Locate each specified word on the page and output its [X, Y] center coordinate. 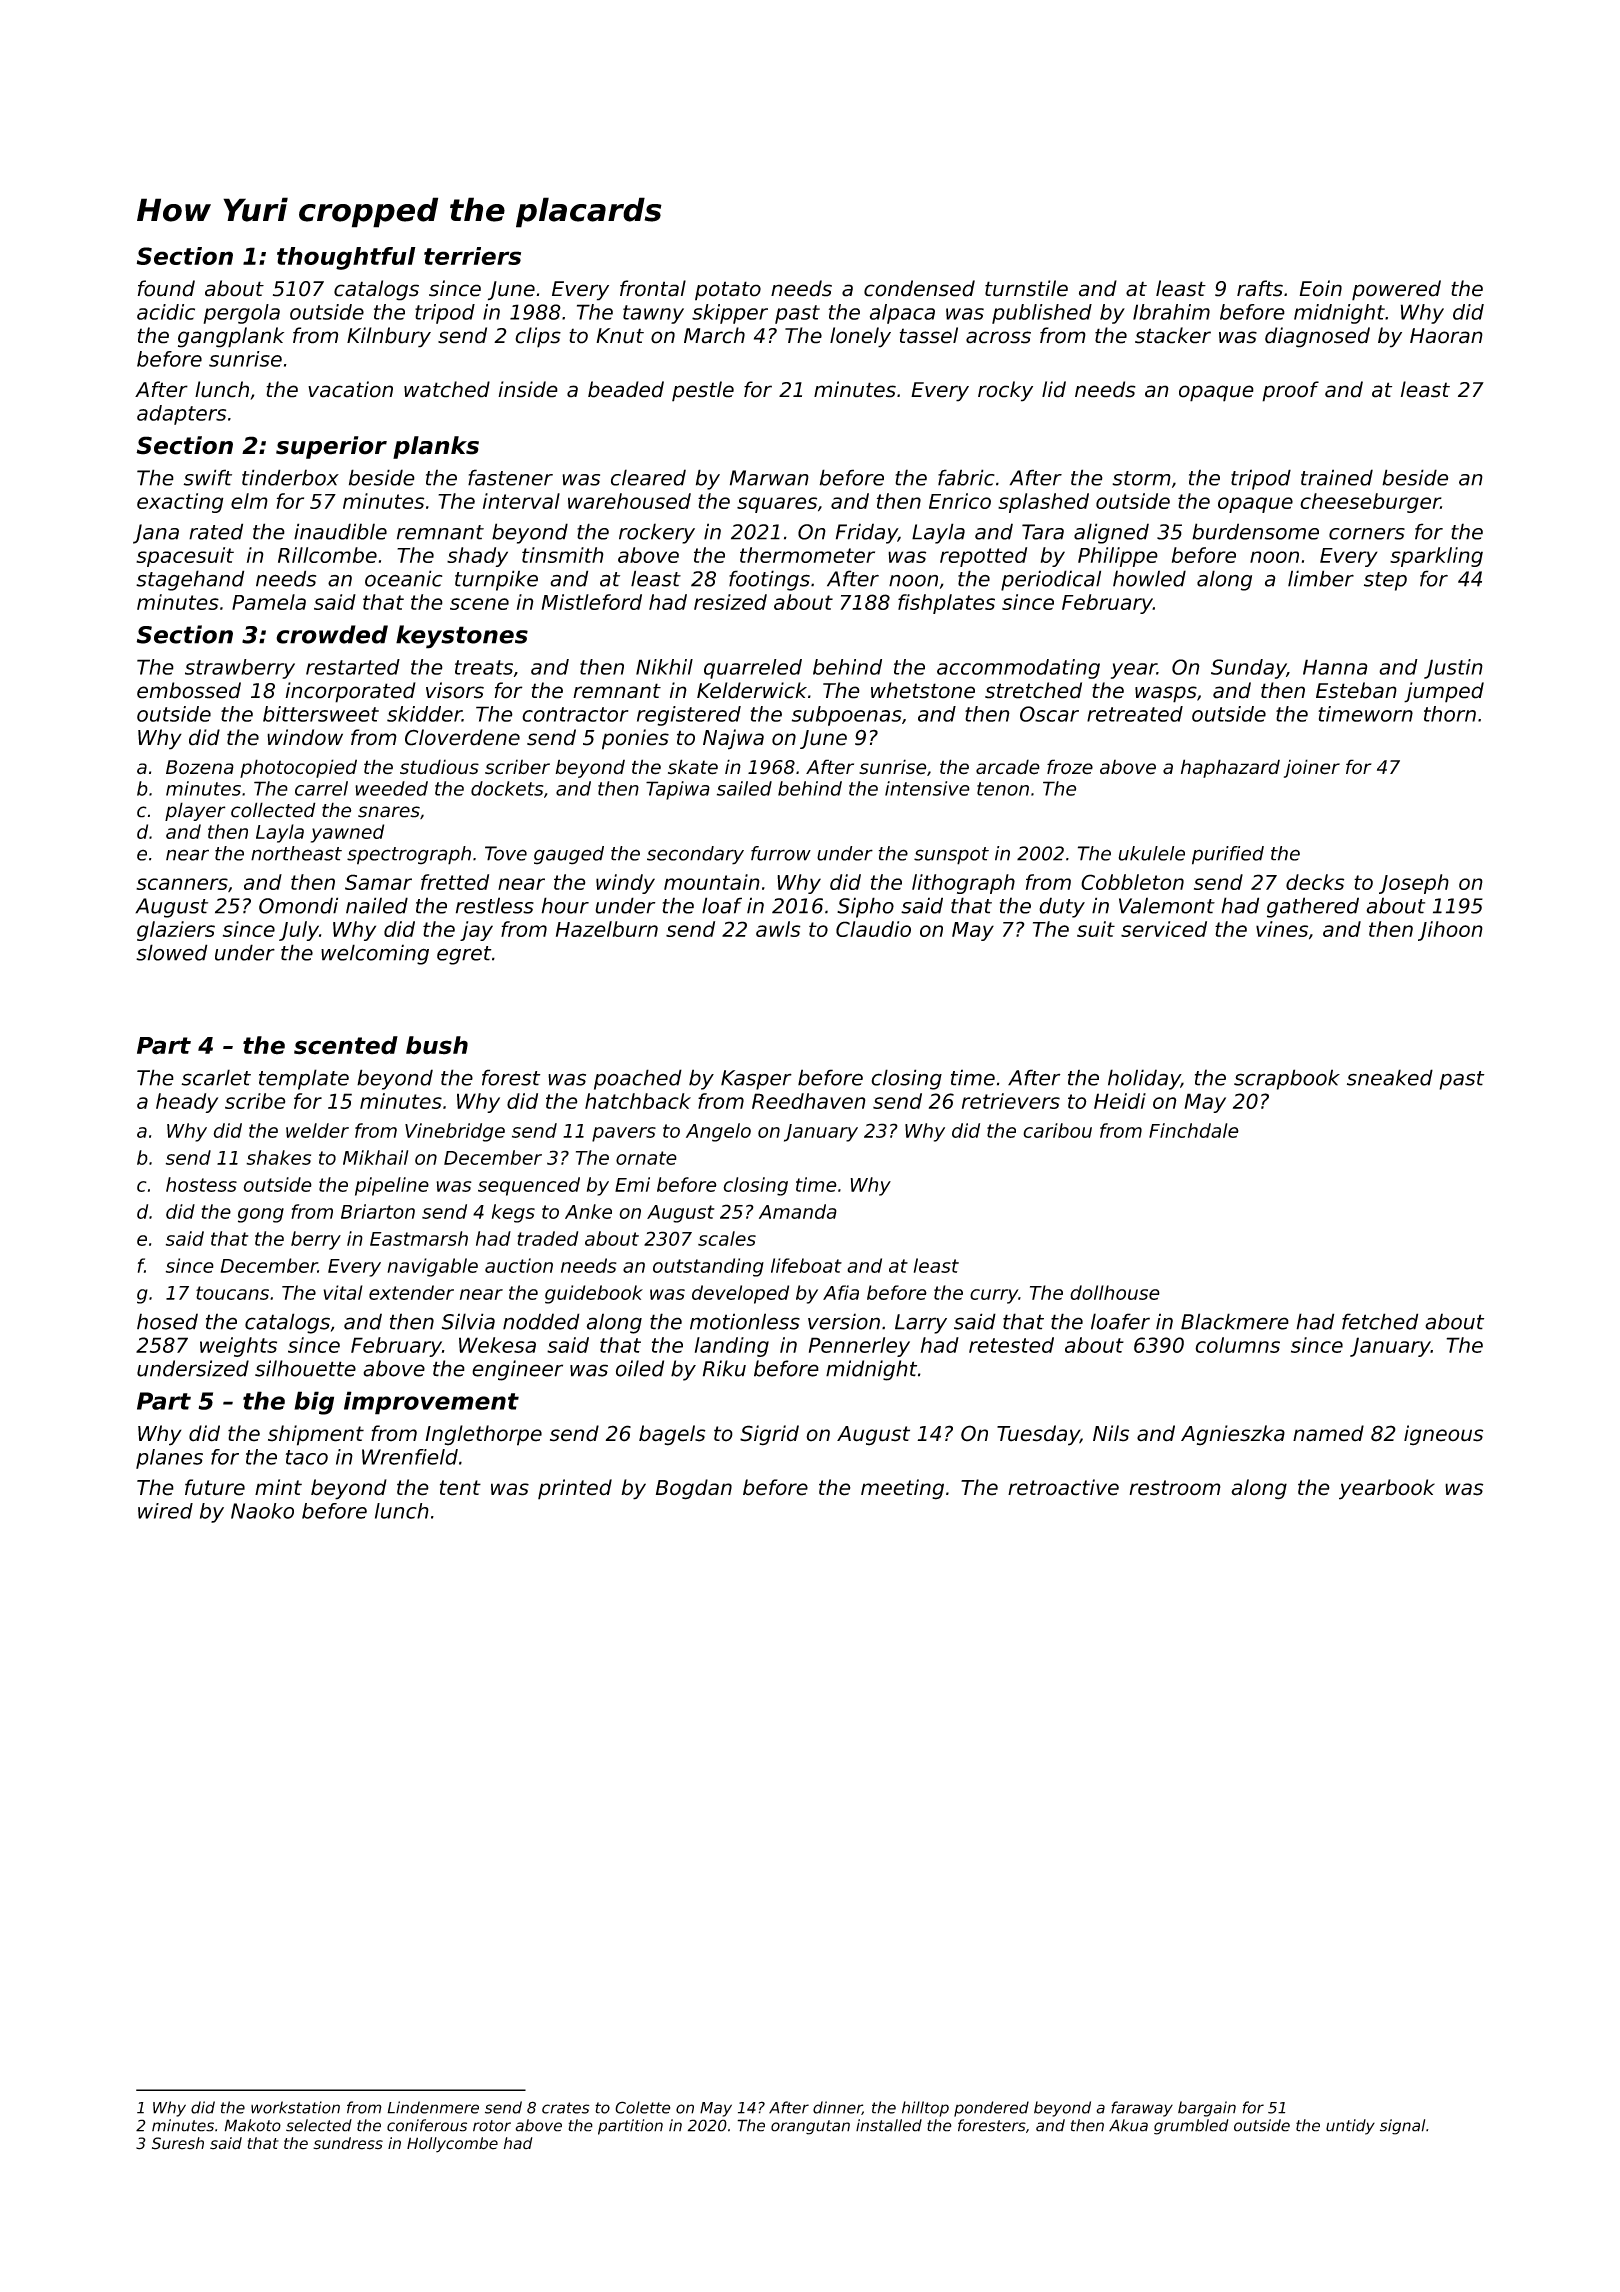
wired [165, 1511]
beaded [626, 389]
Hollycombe [452, 2145]
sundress [348, 2143]
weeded [391, 788]
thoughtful [346, 258]
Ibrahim [1171, 312]
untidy [1350, 2127]
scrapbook [1287, 1079]
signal [1402, 2127]
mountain [712, 882]
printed [575, 1489]
